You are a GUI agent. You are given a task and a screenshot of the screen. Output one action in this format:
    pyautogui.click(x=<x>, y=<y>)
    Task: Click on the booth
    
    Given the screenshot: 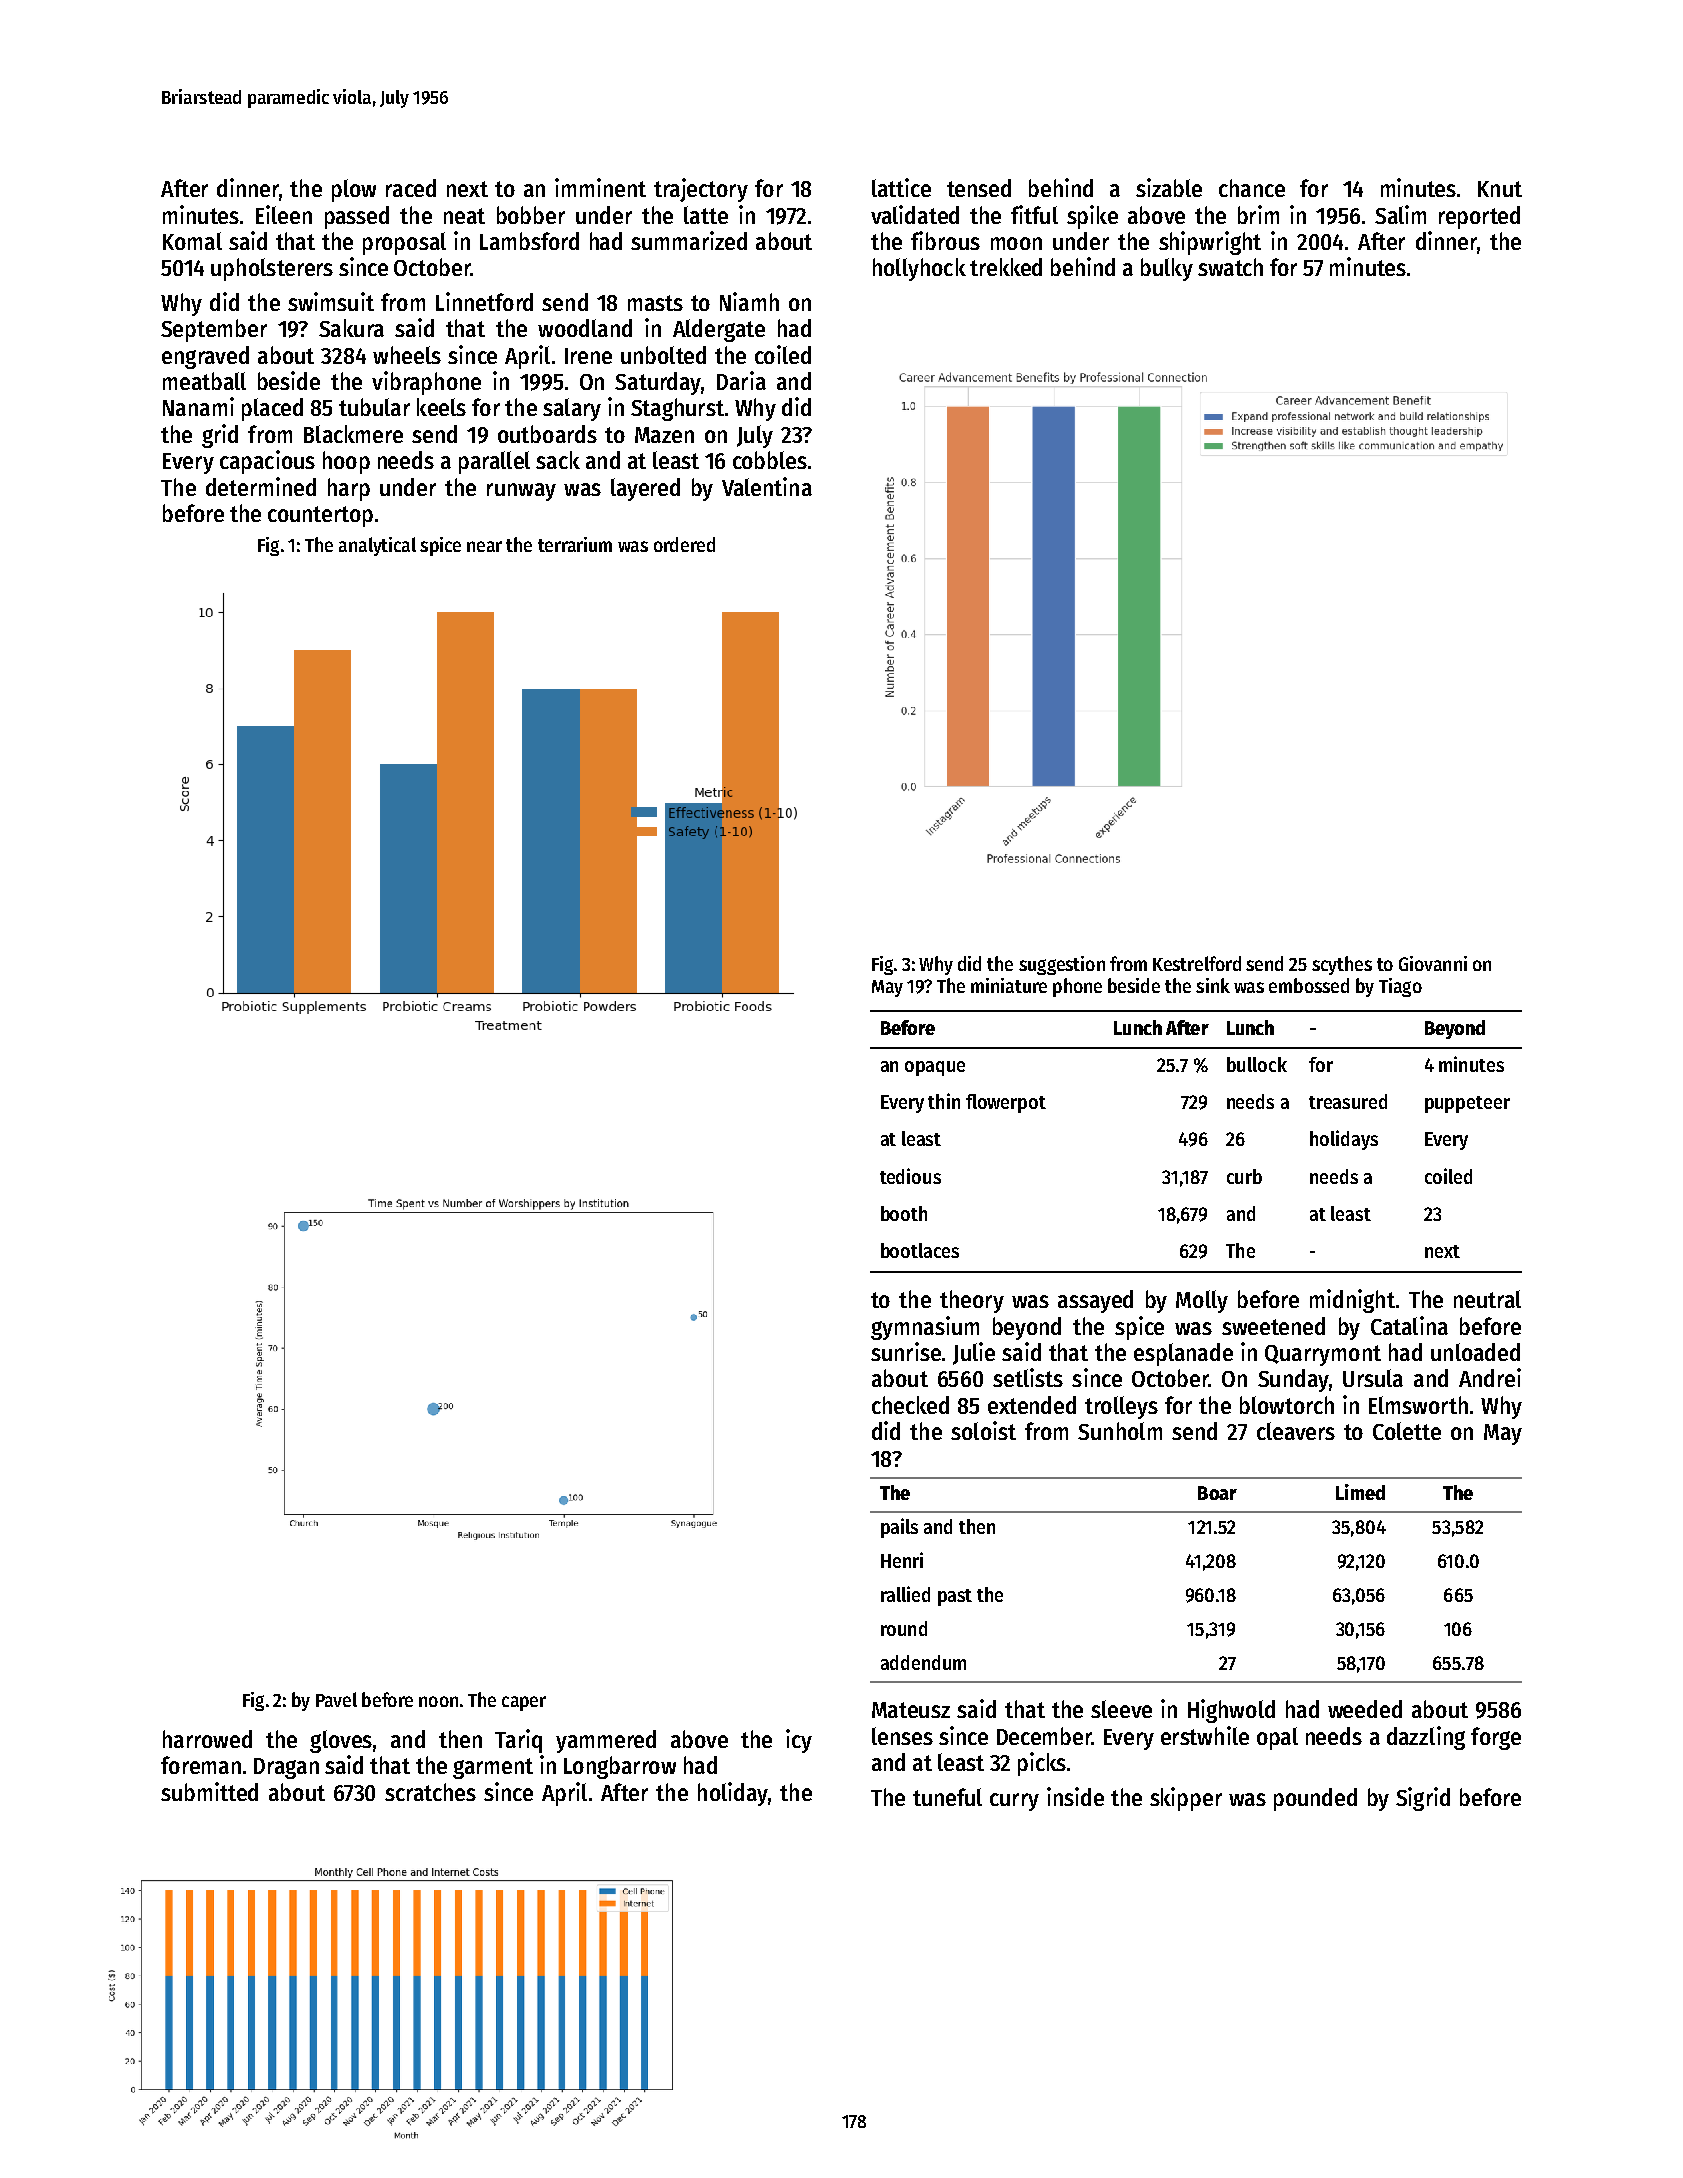 What is the action you would take?
    pyautogui.click(x=904, y=1213)
